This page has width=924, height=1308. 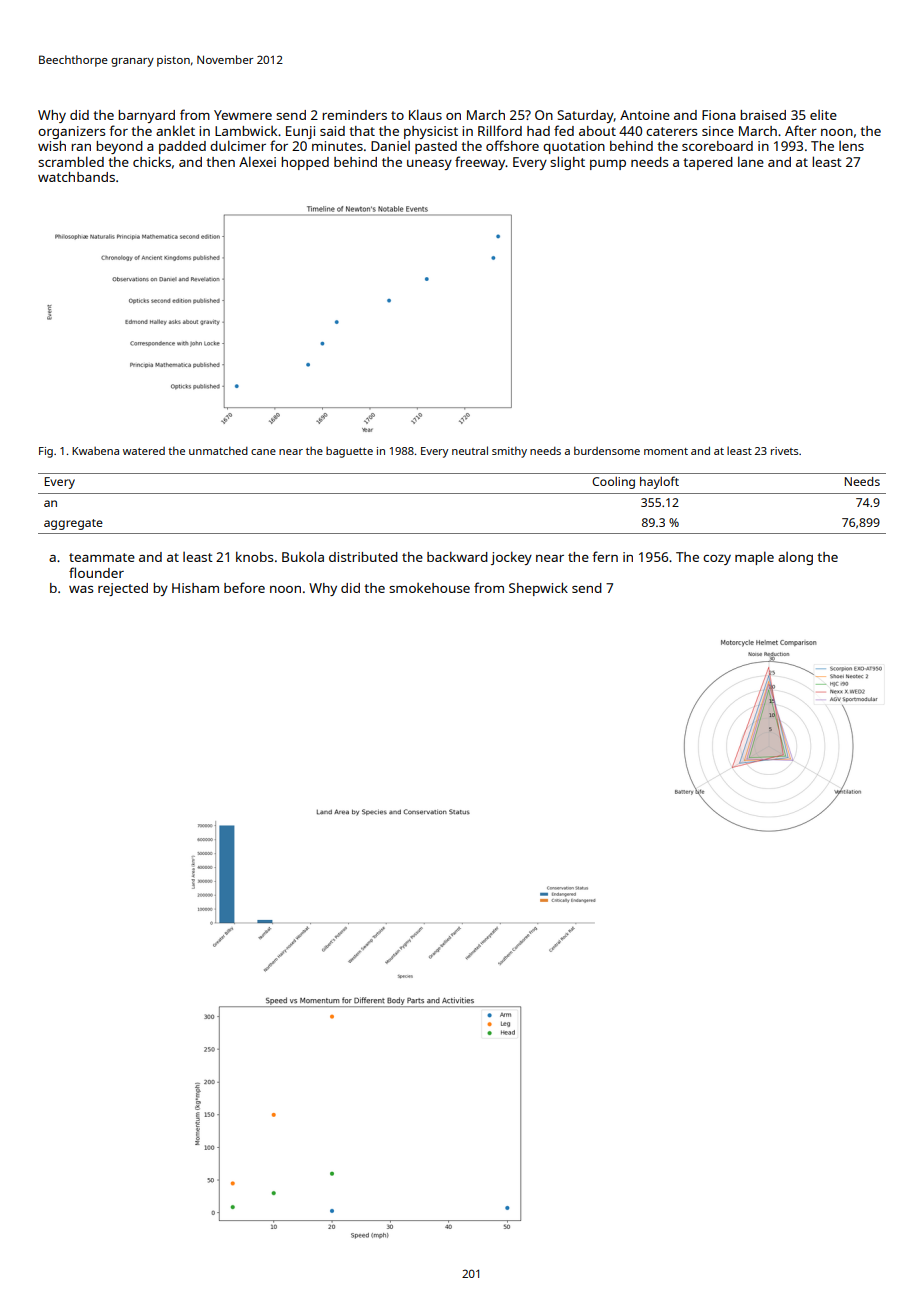 What do you see at coordinates (509, 452) in the page?
I see `smithy` at bounding box center [509, 452].
